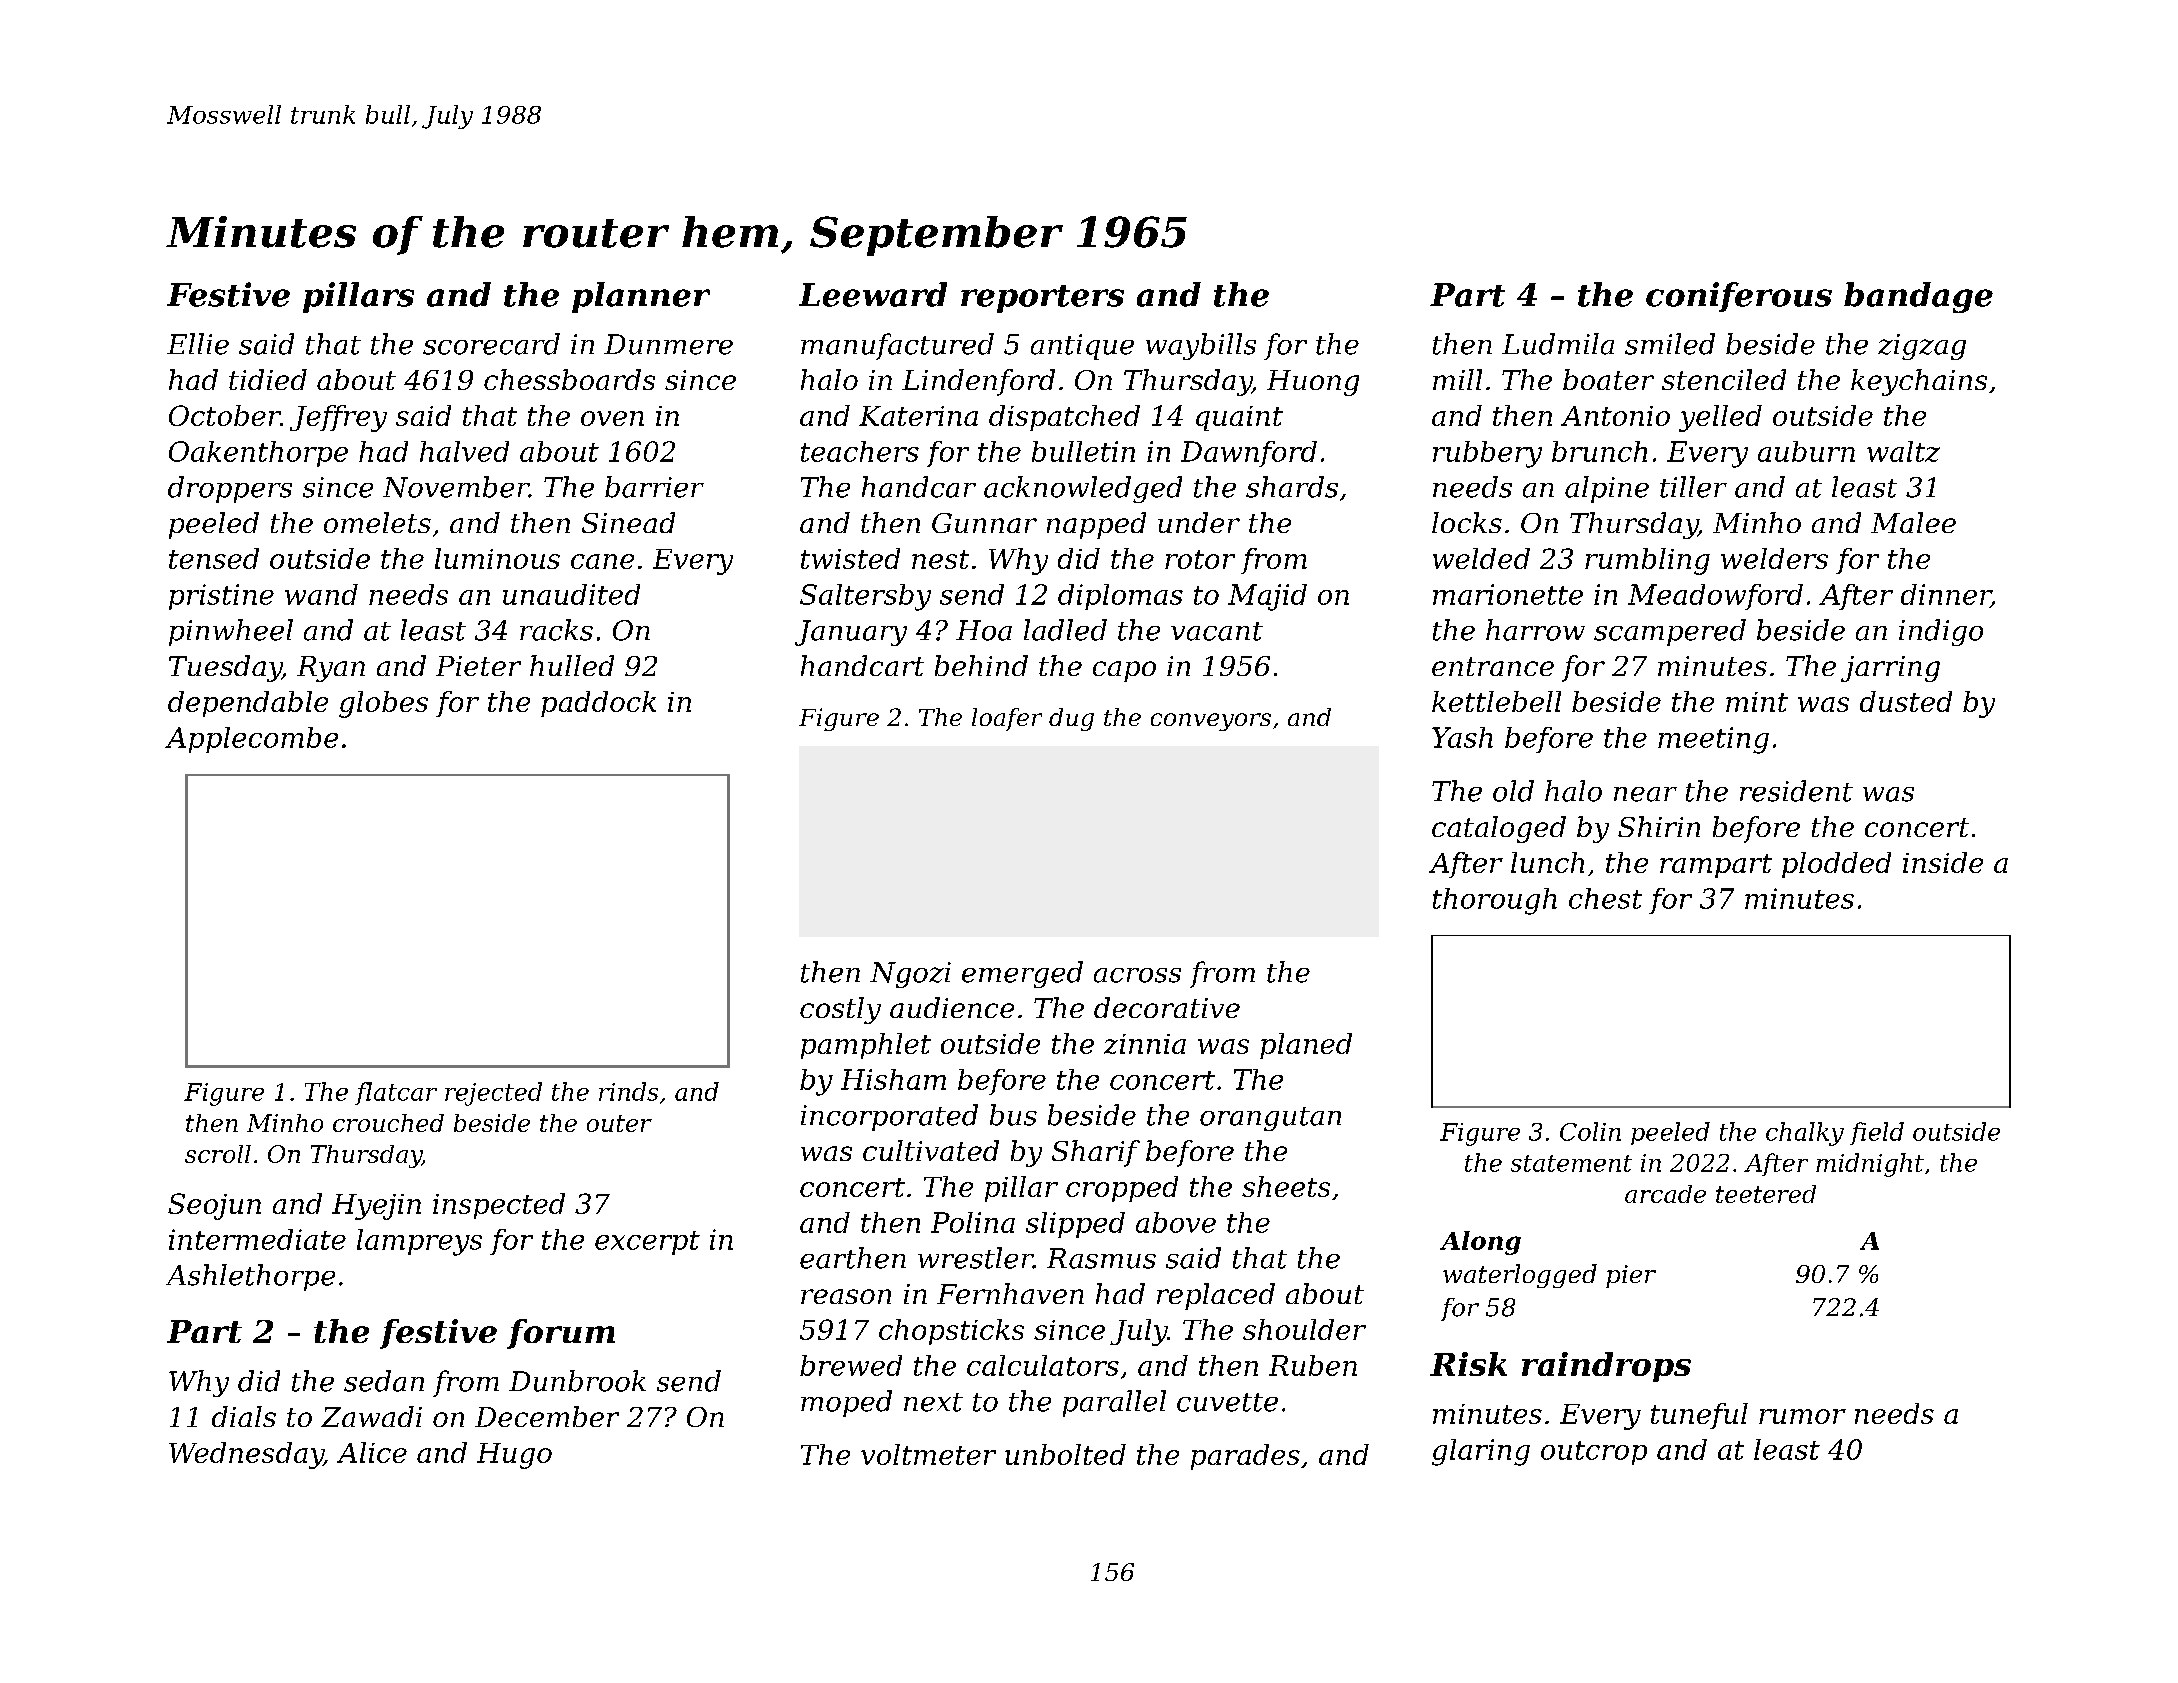 This screenshot has height=1683, width=2178. I want to click on zigzag, so click(1922, 347).
